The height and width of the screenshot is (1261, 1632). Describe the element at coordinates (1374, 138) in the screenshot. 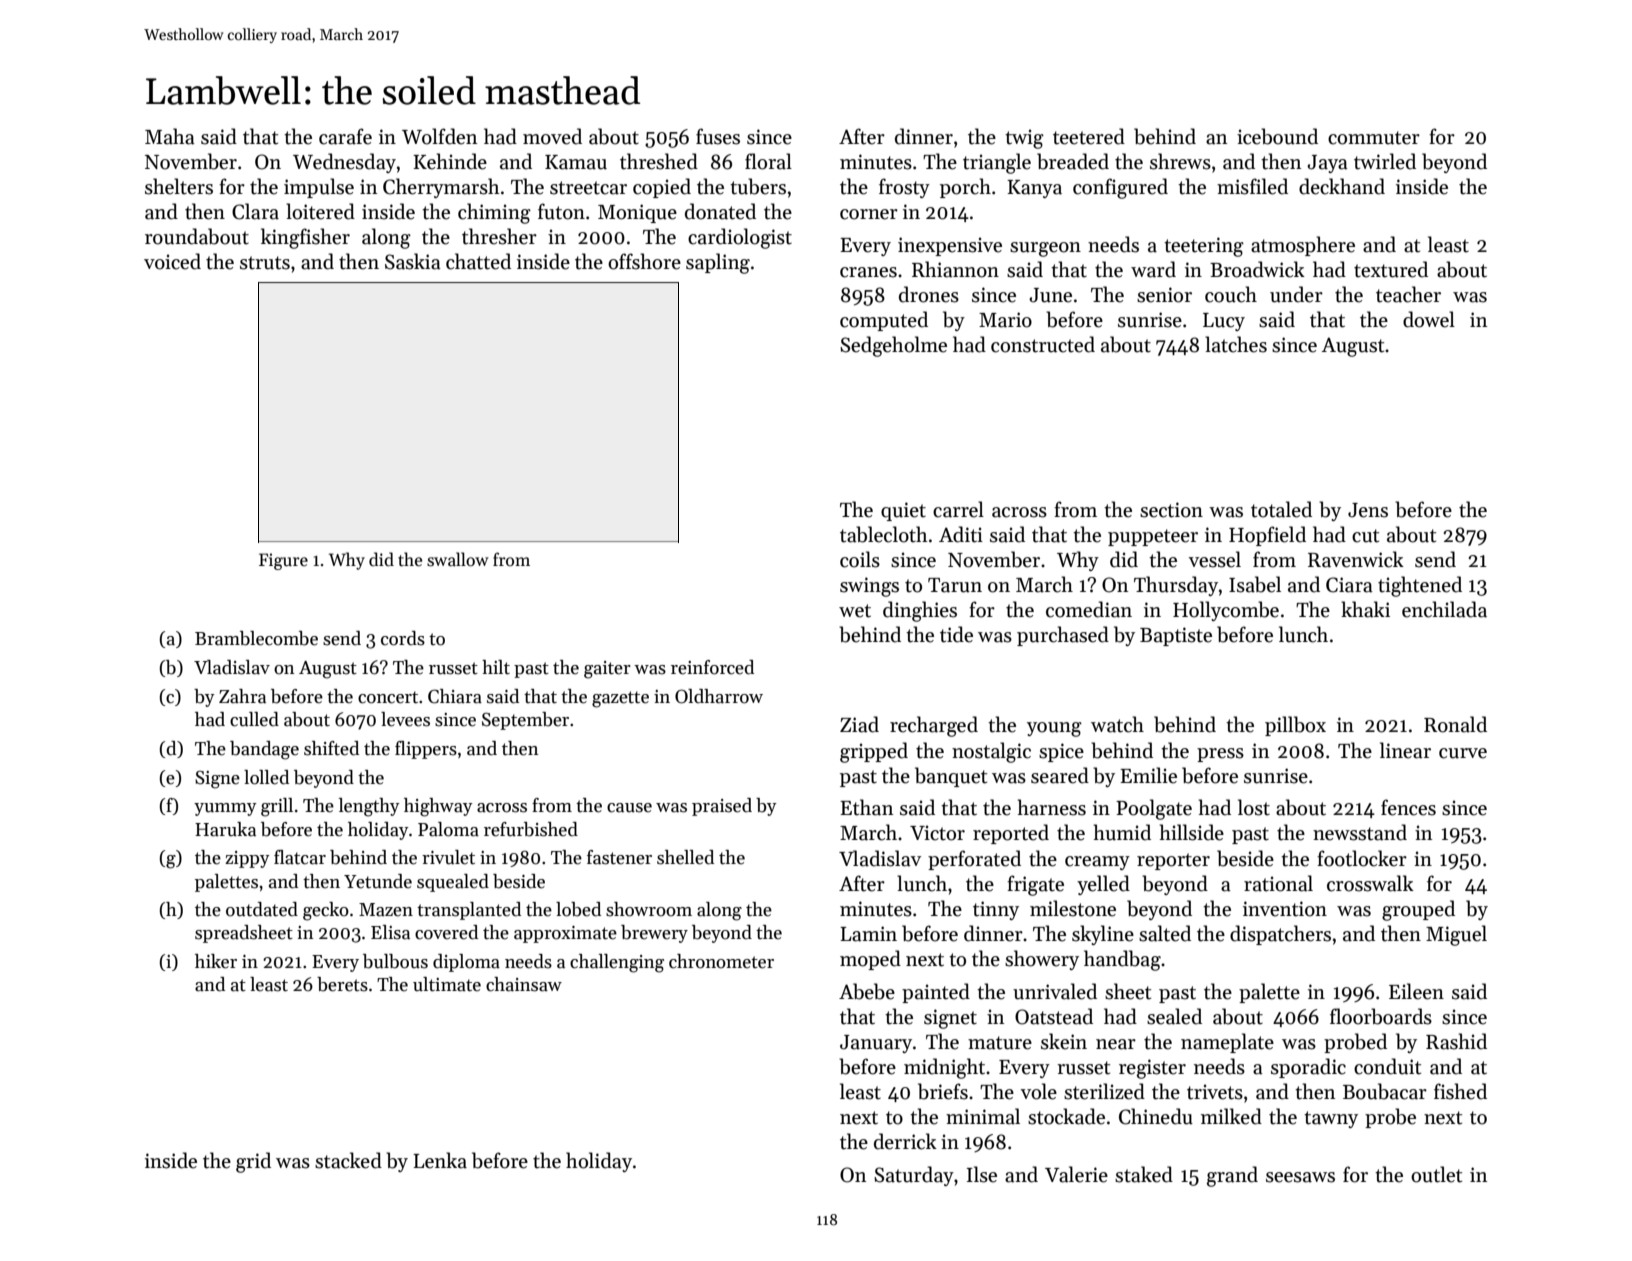

I see `commuter` at that location.
